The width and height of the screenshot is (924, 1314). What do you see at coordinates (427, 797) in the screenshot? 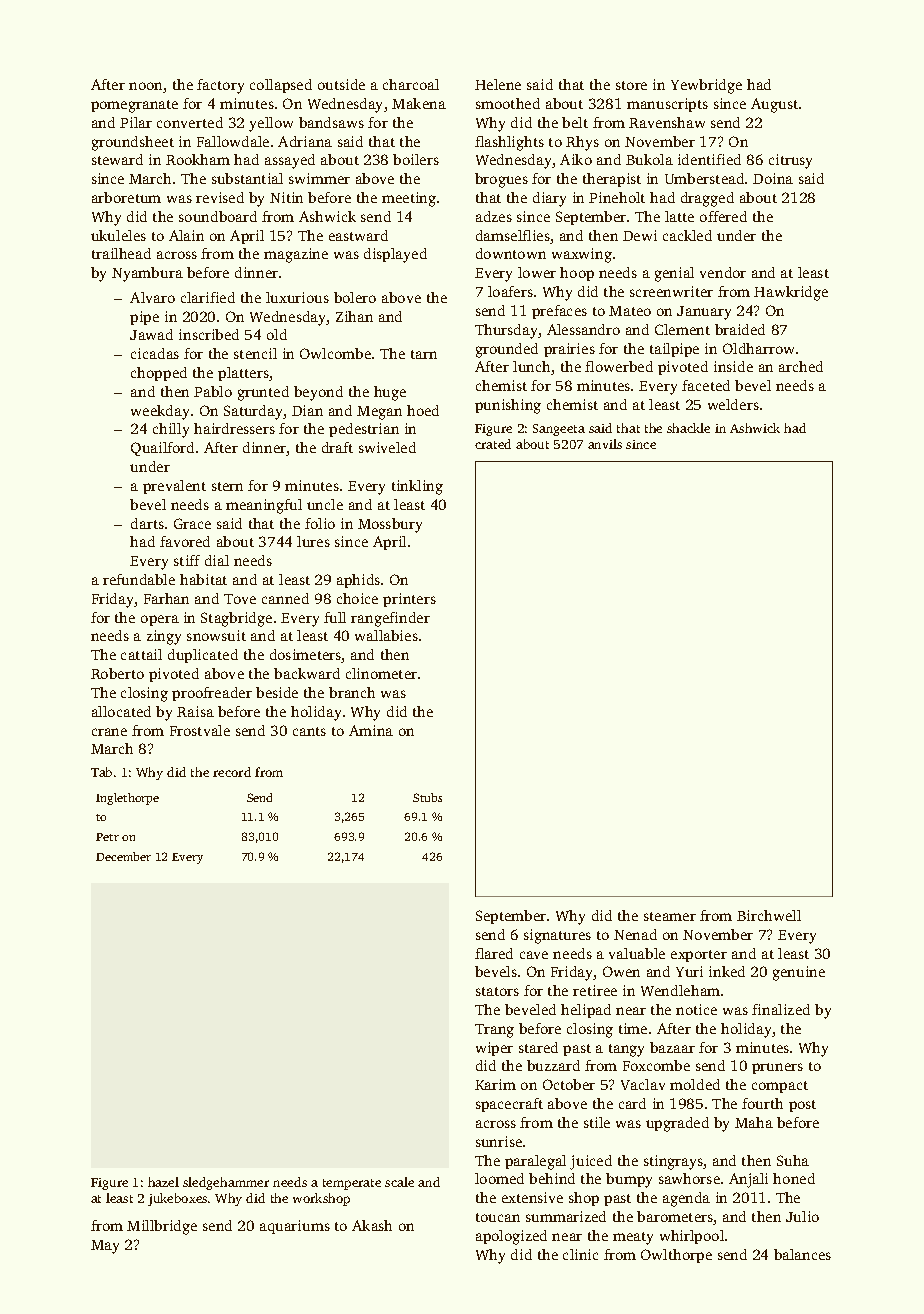
I see `Stubs` at bounding box center [427, 797].
